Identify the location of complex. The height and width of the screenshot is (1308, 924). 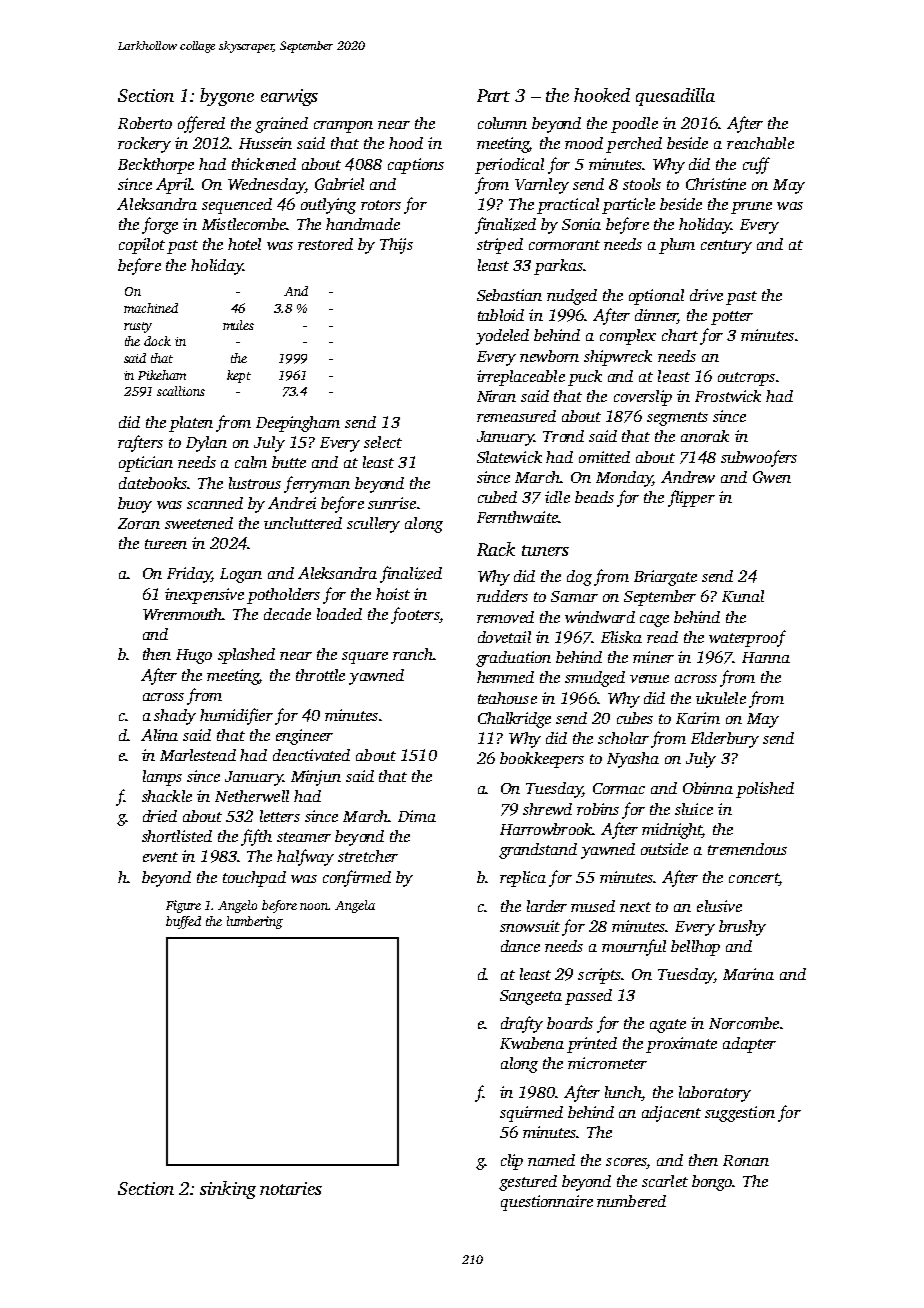
(628, 337).
